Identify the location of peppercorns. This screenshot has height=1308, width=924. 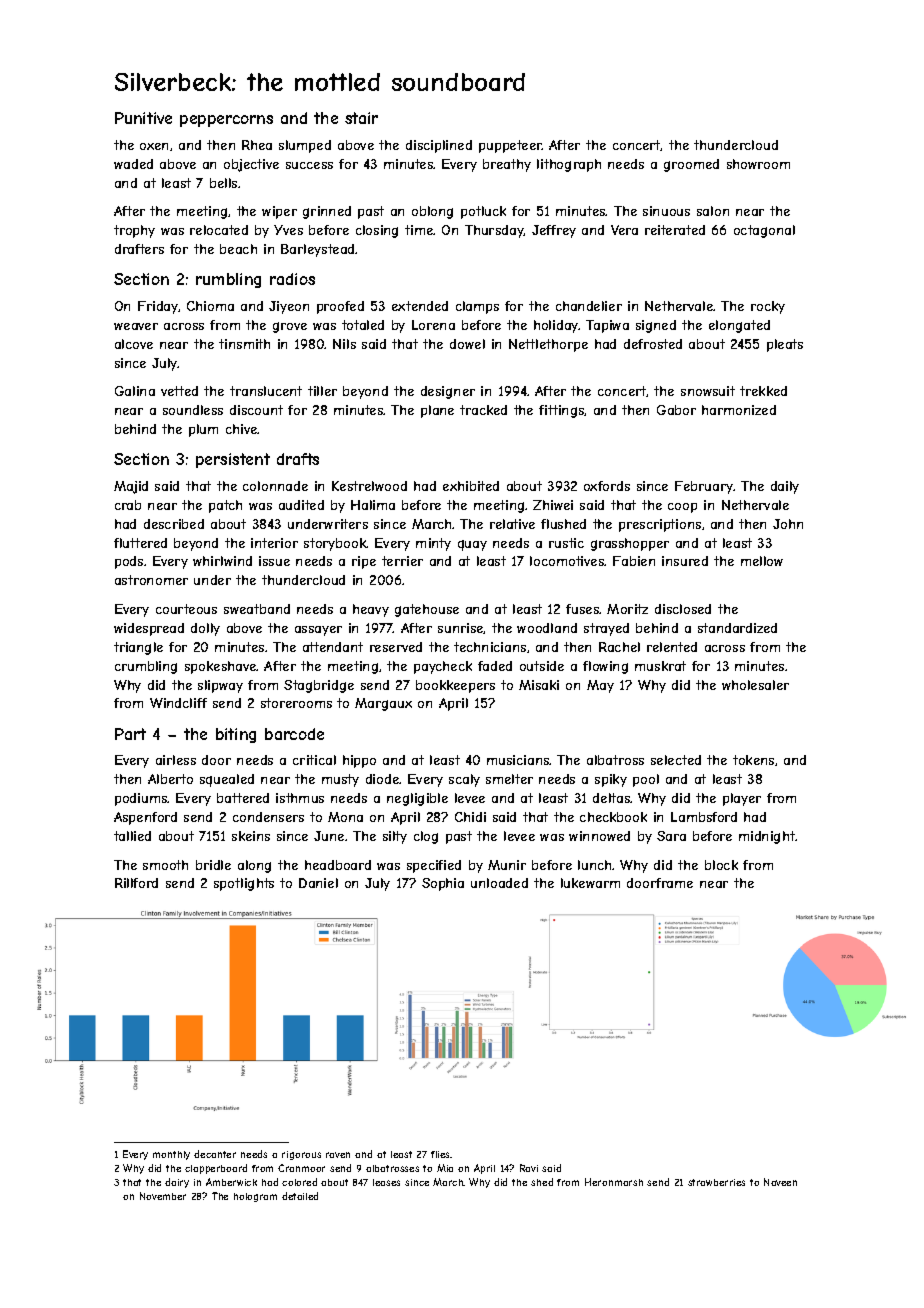
(226, 121).
